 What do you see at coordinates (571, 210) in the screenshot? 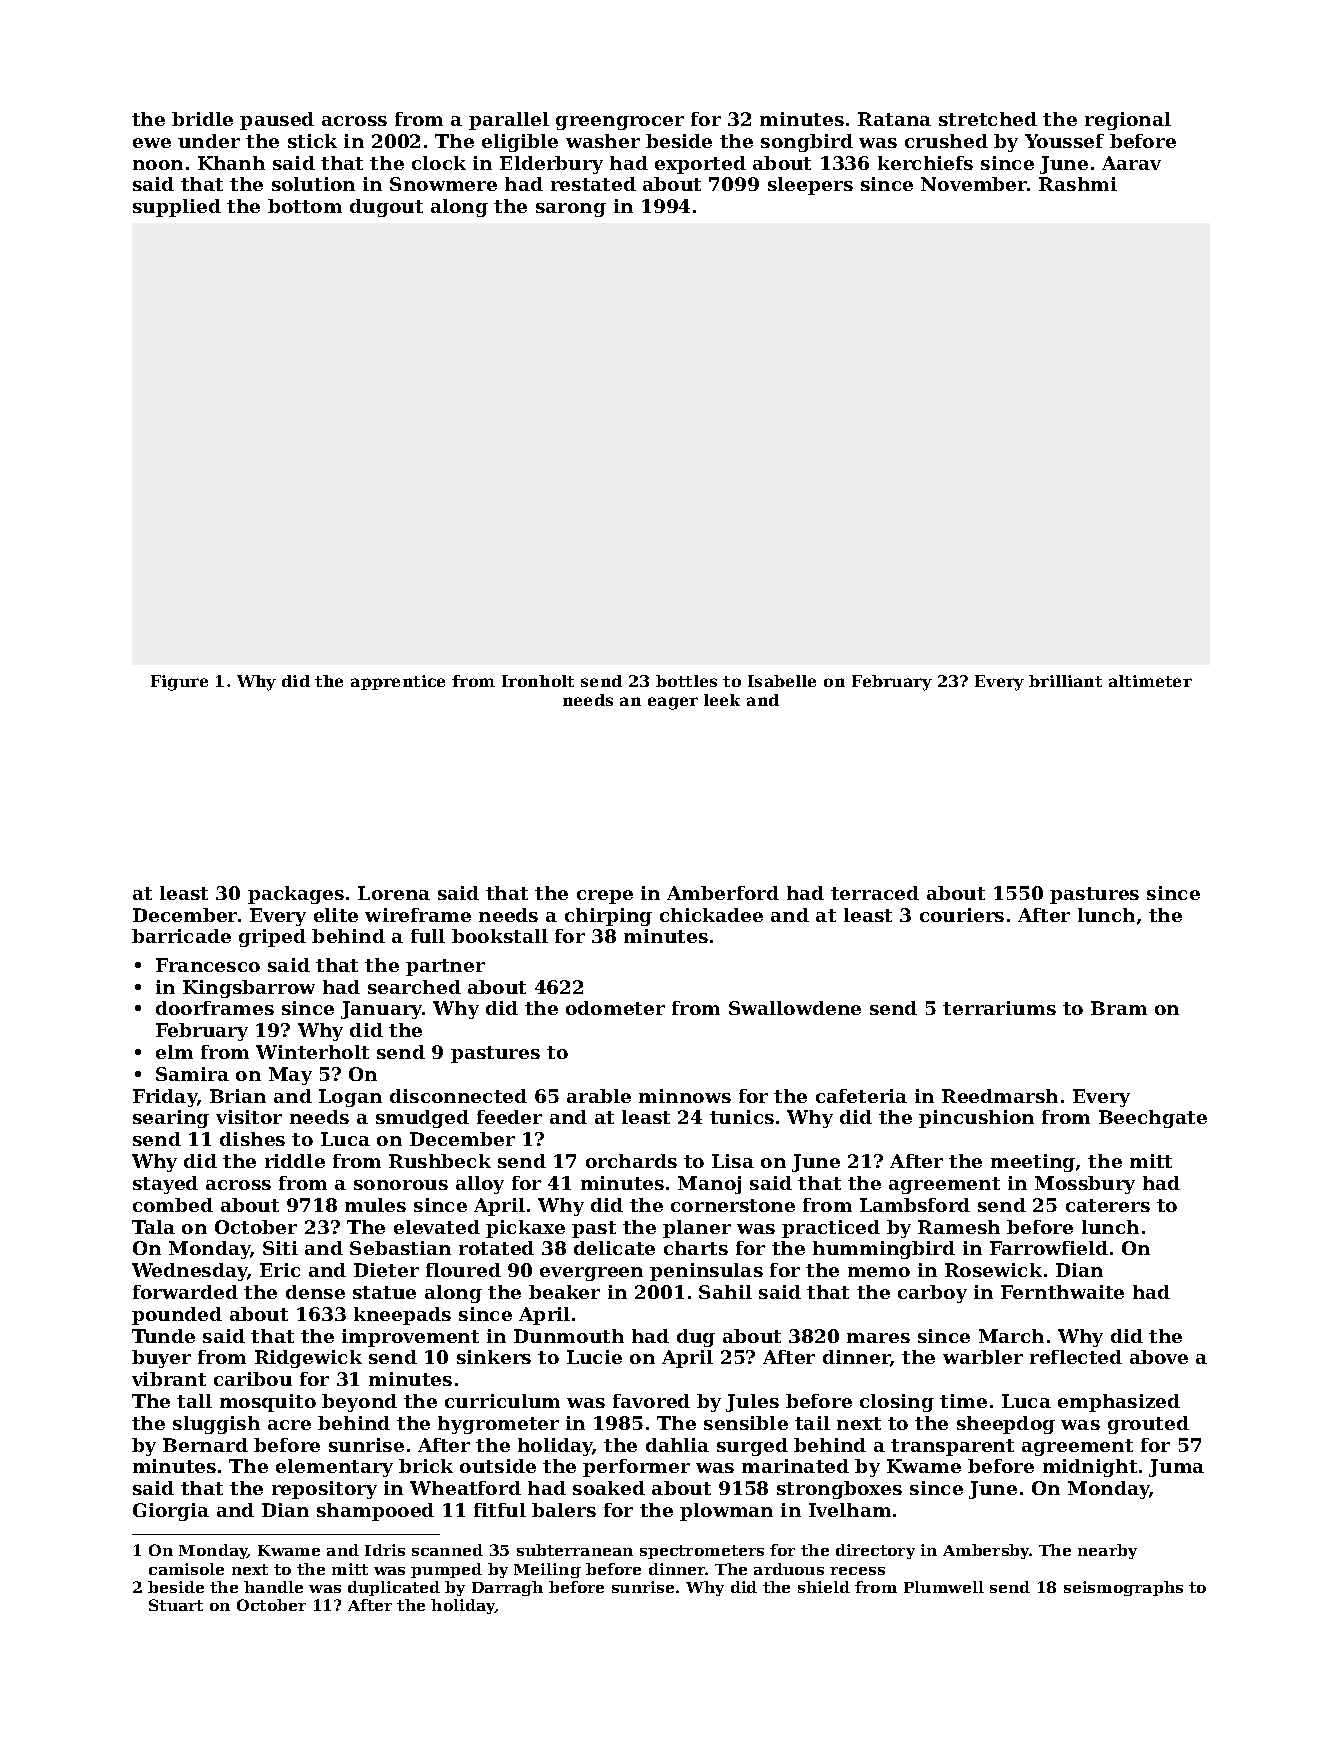
I see `sarong` at bounding box center [571, 210].
